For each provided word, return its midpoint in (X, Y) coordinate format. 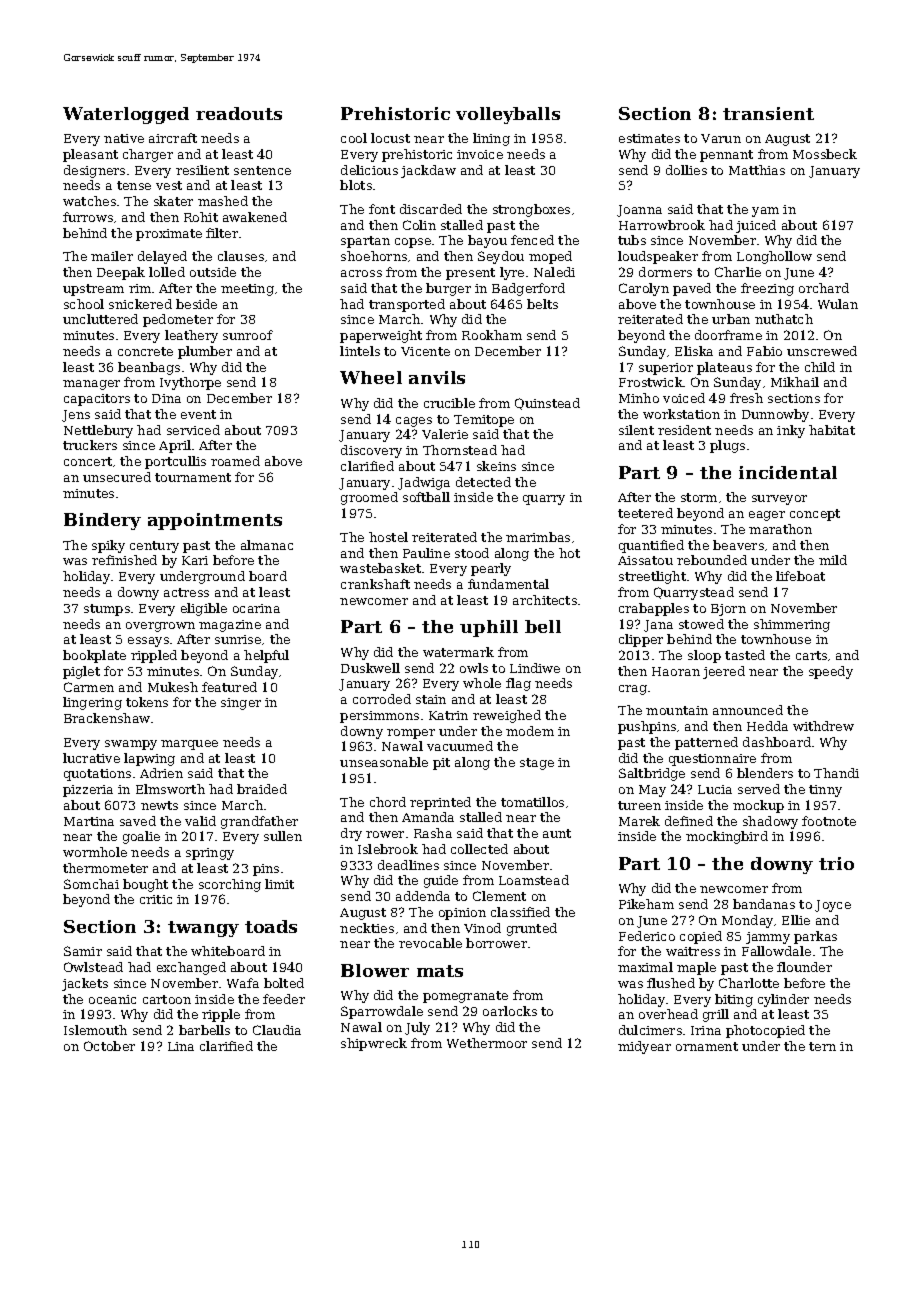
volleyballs (508, 115)
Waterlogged (126, 115)
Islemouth (95, 1030)
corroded (382, 699)
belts (542, 304)
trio (836, 863)
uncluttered (100, 319)
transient (768, 113)
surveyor (779, 500)
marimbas (538, 537)
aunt (557, 833)
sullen (283, 836)
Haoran (676, 671)
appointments (215, 521)
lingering (92, 703)
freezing (767, 289)
